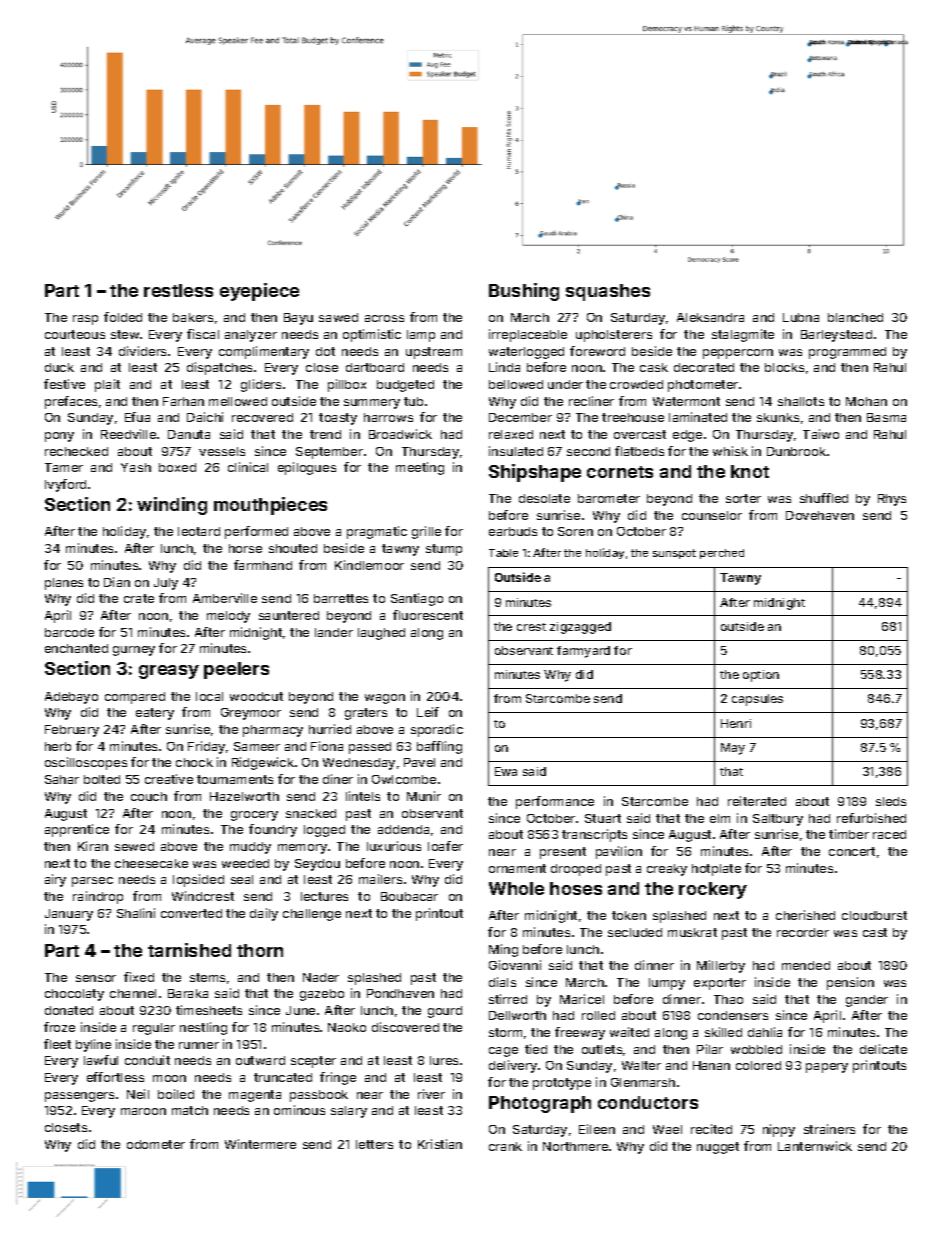  What do you see at coordinates (891, 801) in the document?
I see `sleds` at bounding box center [891, 801].
